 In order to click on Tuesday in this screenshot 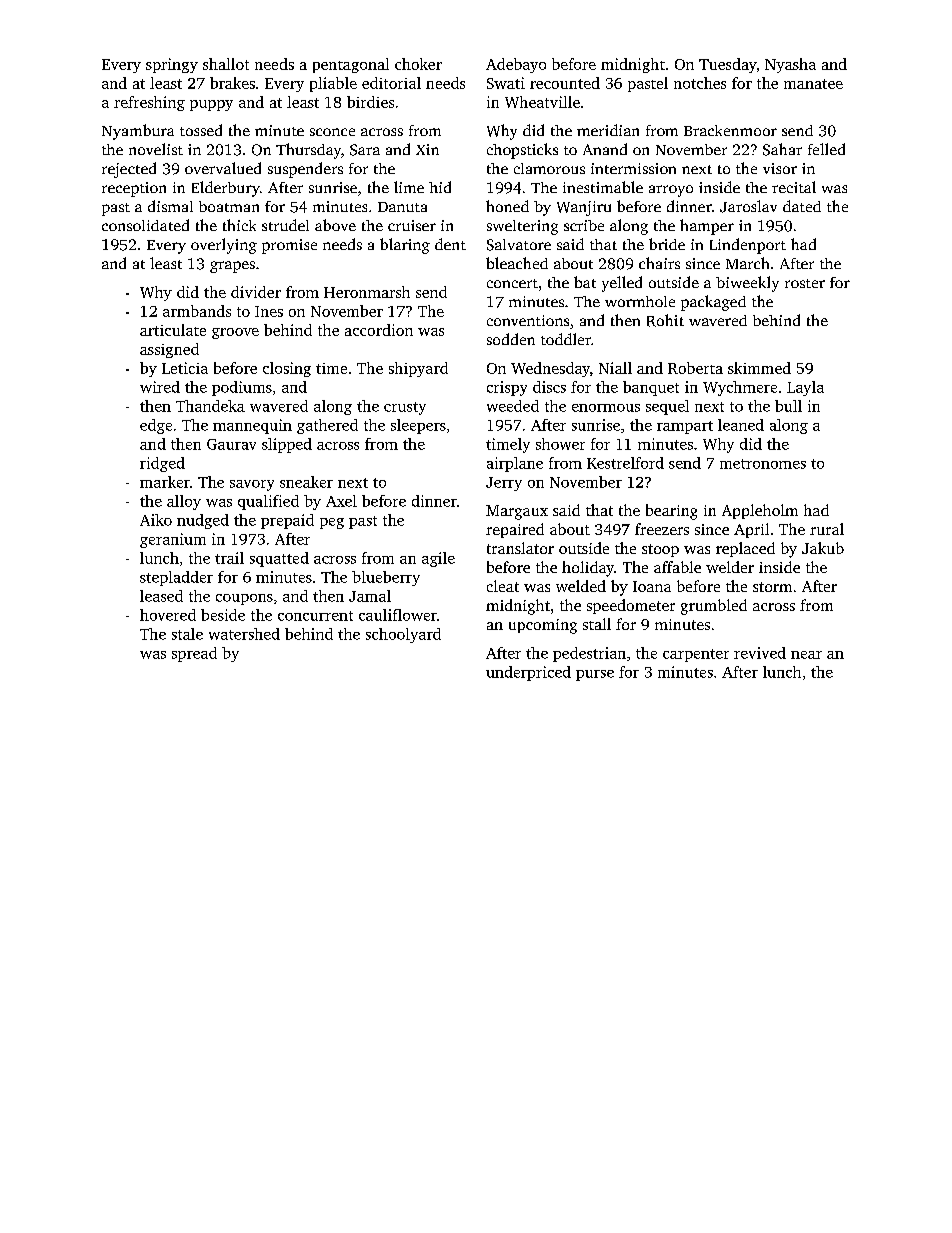, I will do `click(728, 65)`.
